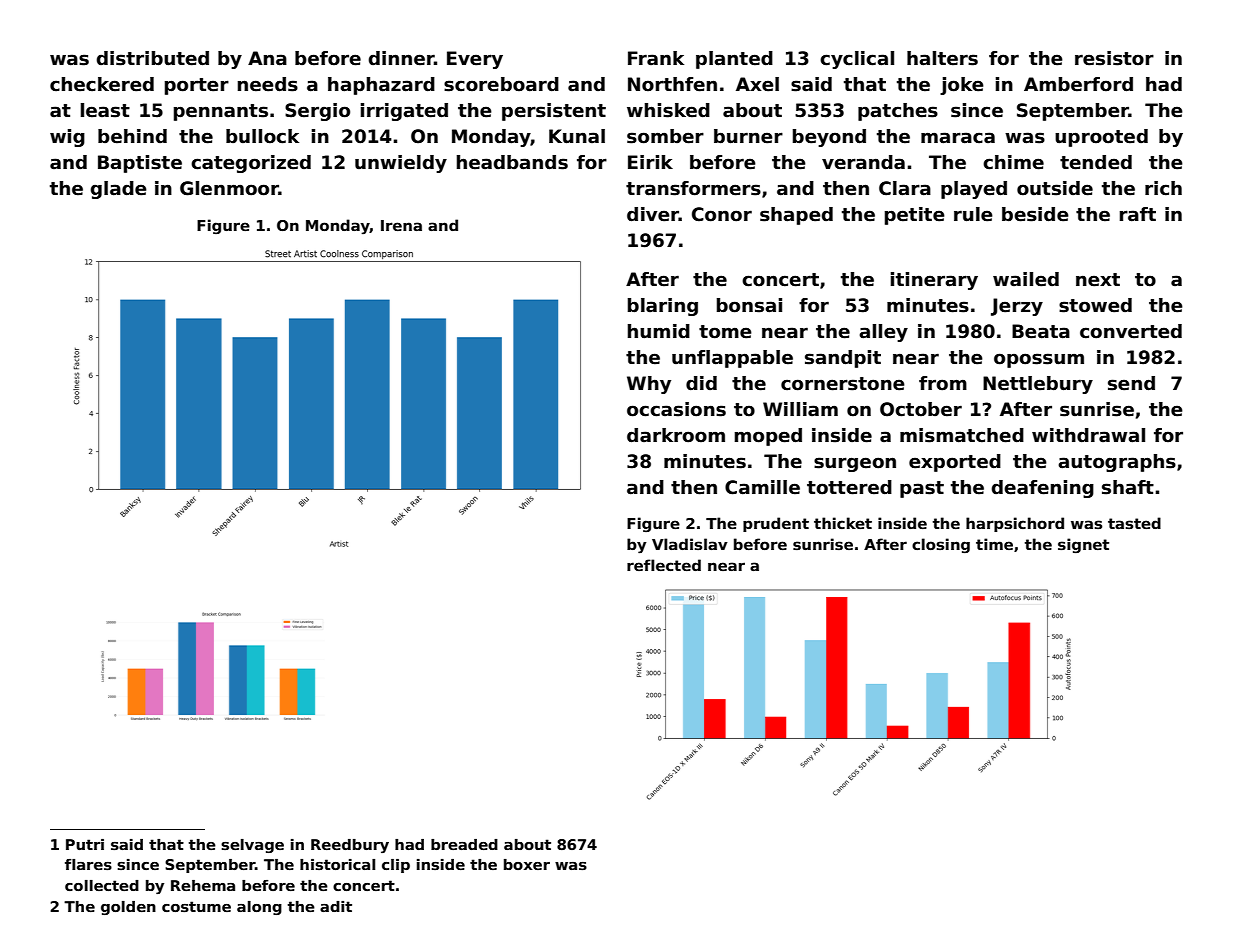  Describe the element at coordinates (973, 214) in the screenshot. I see `rule` at that location.
